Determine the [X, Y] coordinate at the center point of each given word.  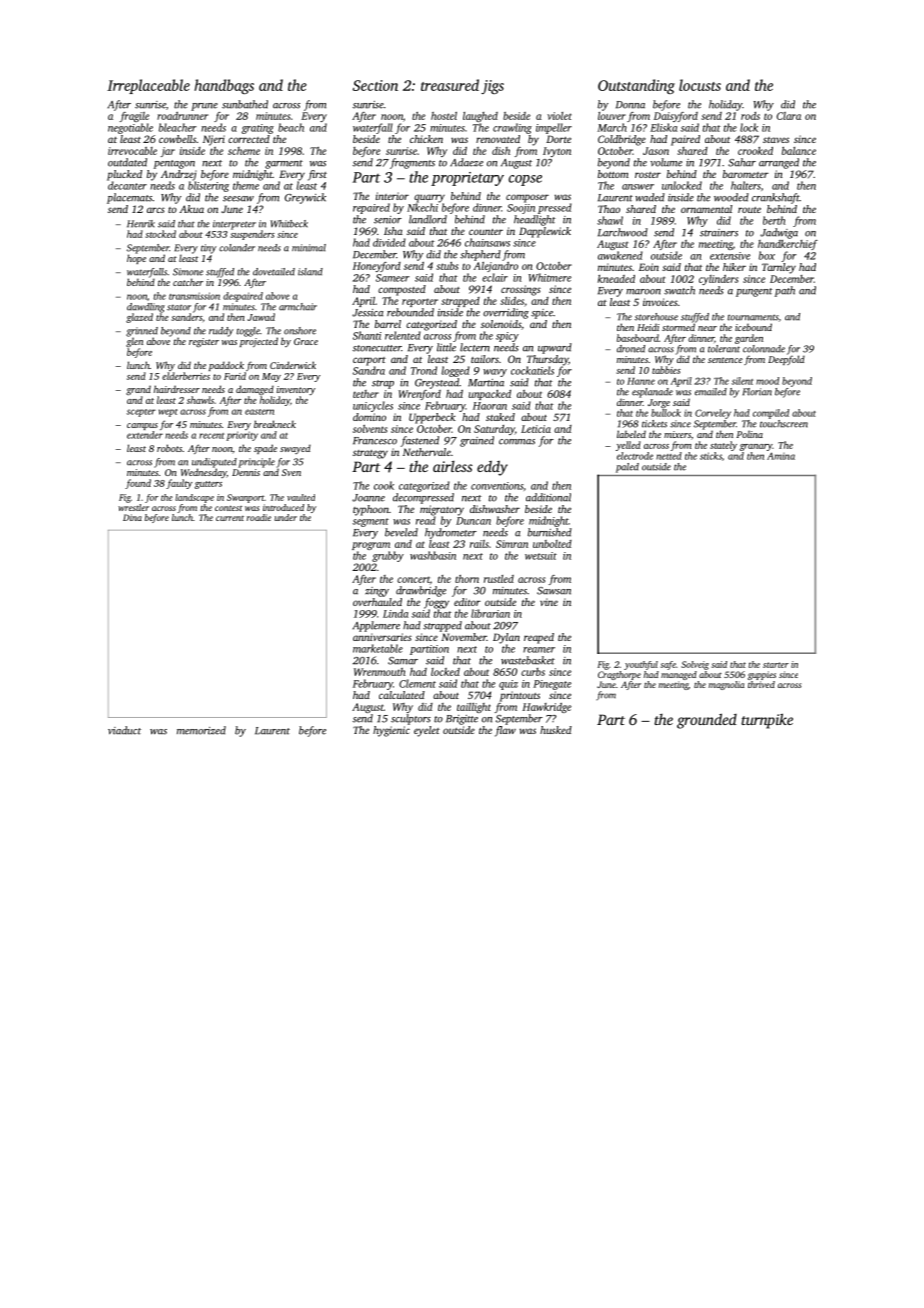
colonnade [764, 349]
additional [548, 497]
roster [648, 175]
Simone [188, 272]
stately [723, 446]
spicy [507, 337]
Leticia [536, 429]
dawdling [146, 308]
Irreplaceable [148, 86]
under [286, 517]
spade [265, 449]
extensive [730, 256]
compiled [771, 414]
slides [512, 301]
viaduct [124, 730]
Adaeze [466, 162]
